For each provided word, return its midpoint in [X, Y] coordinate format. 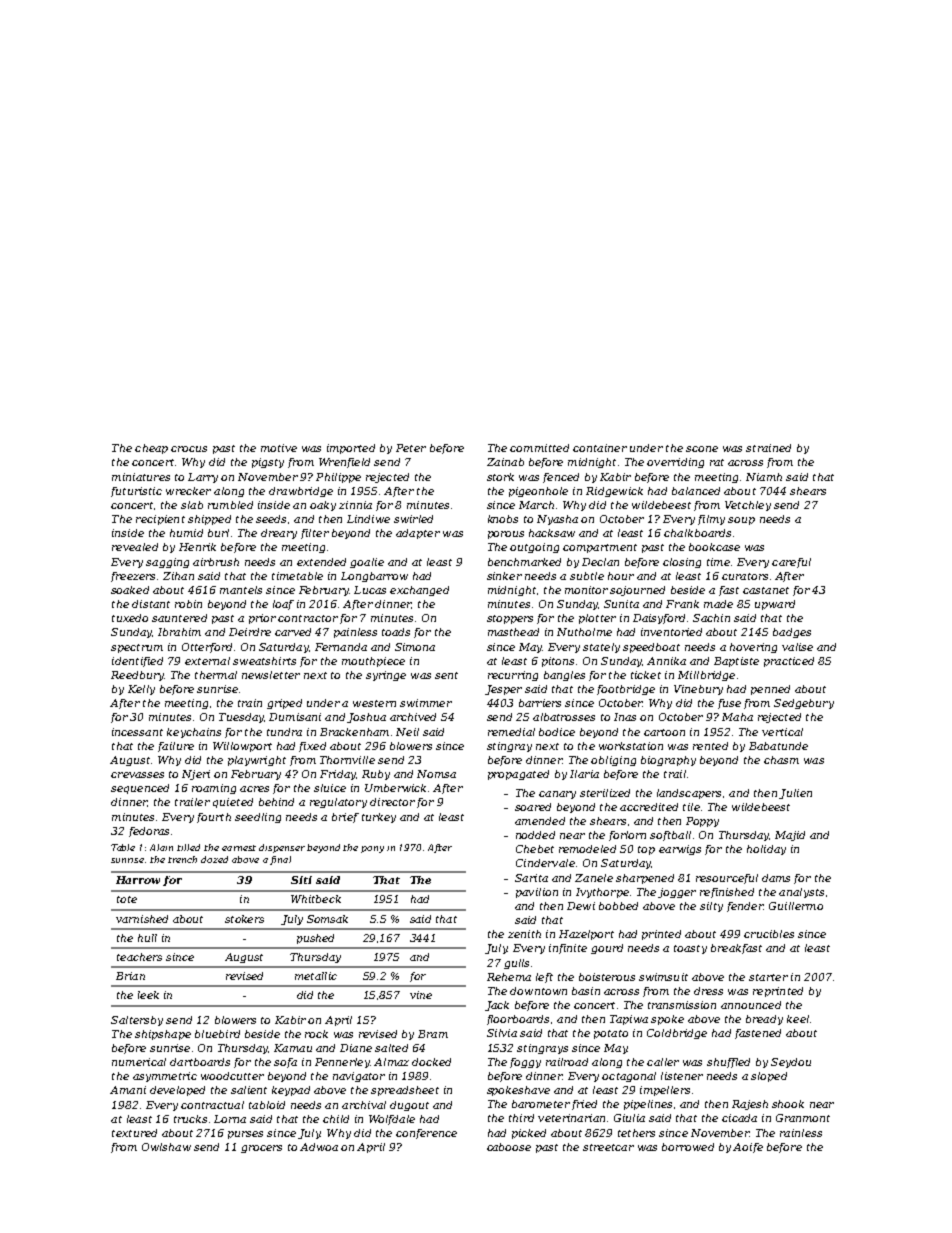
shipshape [163, 1035]
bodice [557, 732]
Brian [130, 976]
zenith [524, 934]
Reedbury [137, 676]
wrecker [188, 491]
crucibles [769, 934]
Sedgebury [804, 704]
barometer [541, 1104]
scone [702, 449]
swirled [413, 519]
